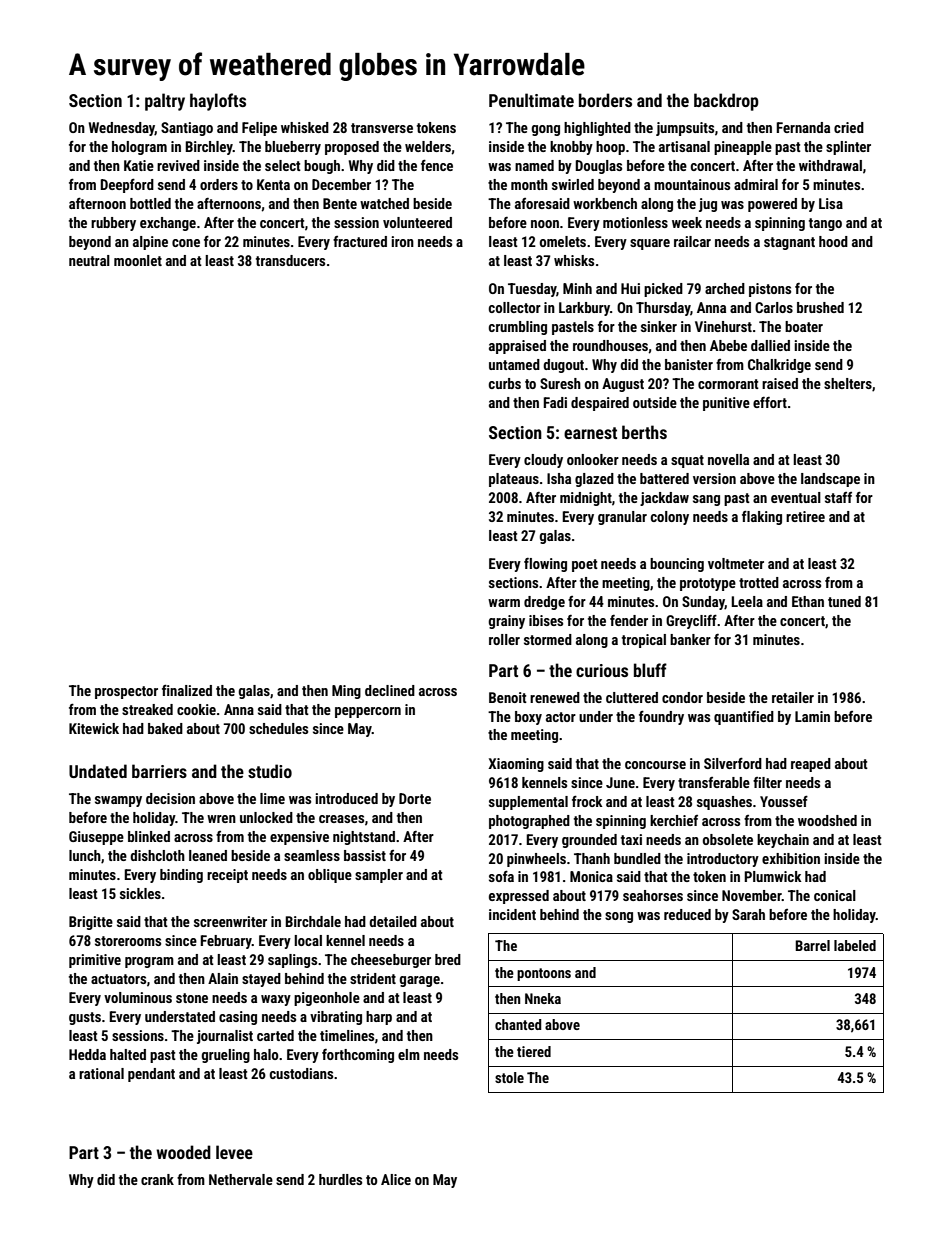 The height and width of the image is (1233, 952). I want to click on Deepford, so click(127, 185).
